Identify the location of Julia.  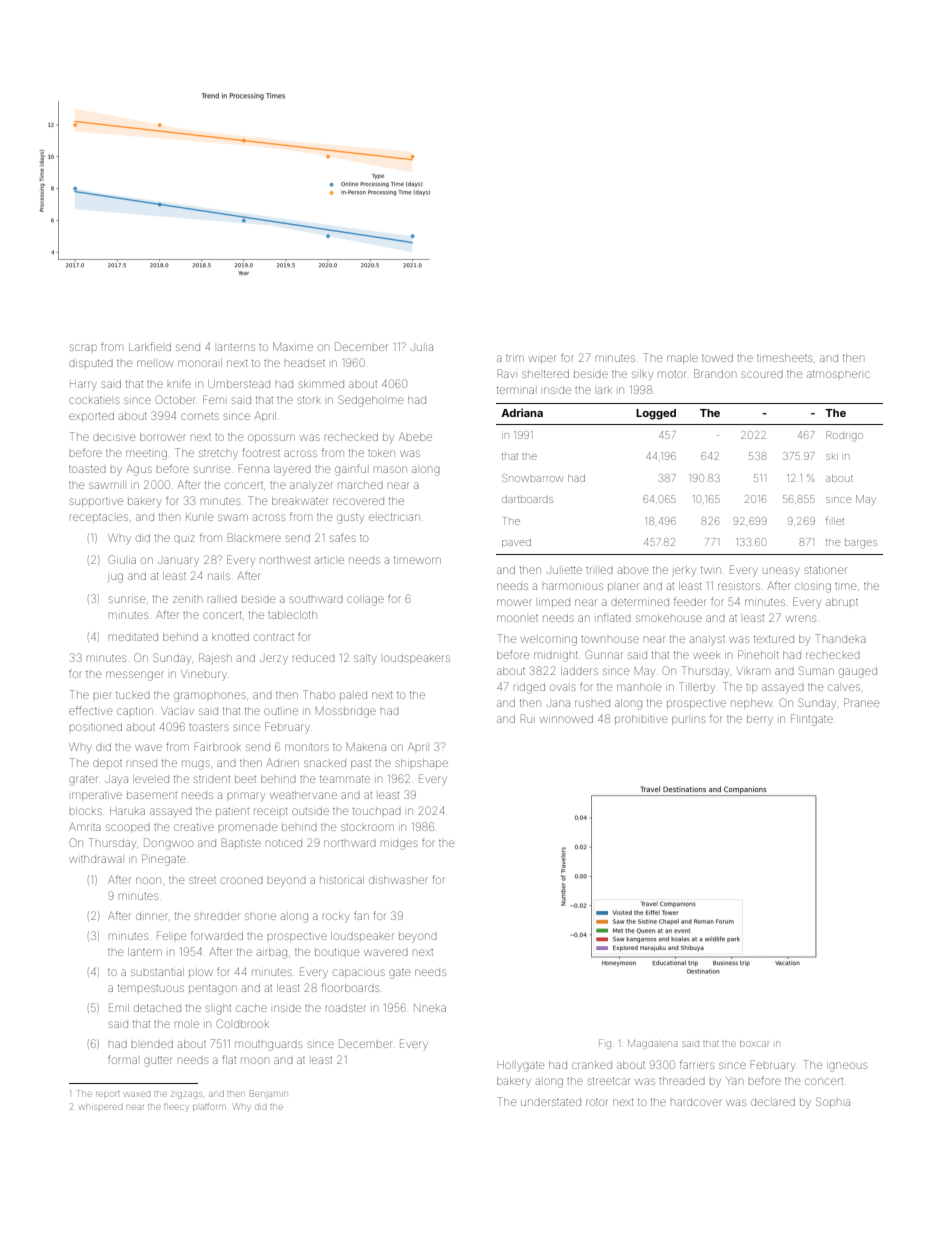
(422, 347).
